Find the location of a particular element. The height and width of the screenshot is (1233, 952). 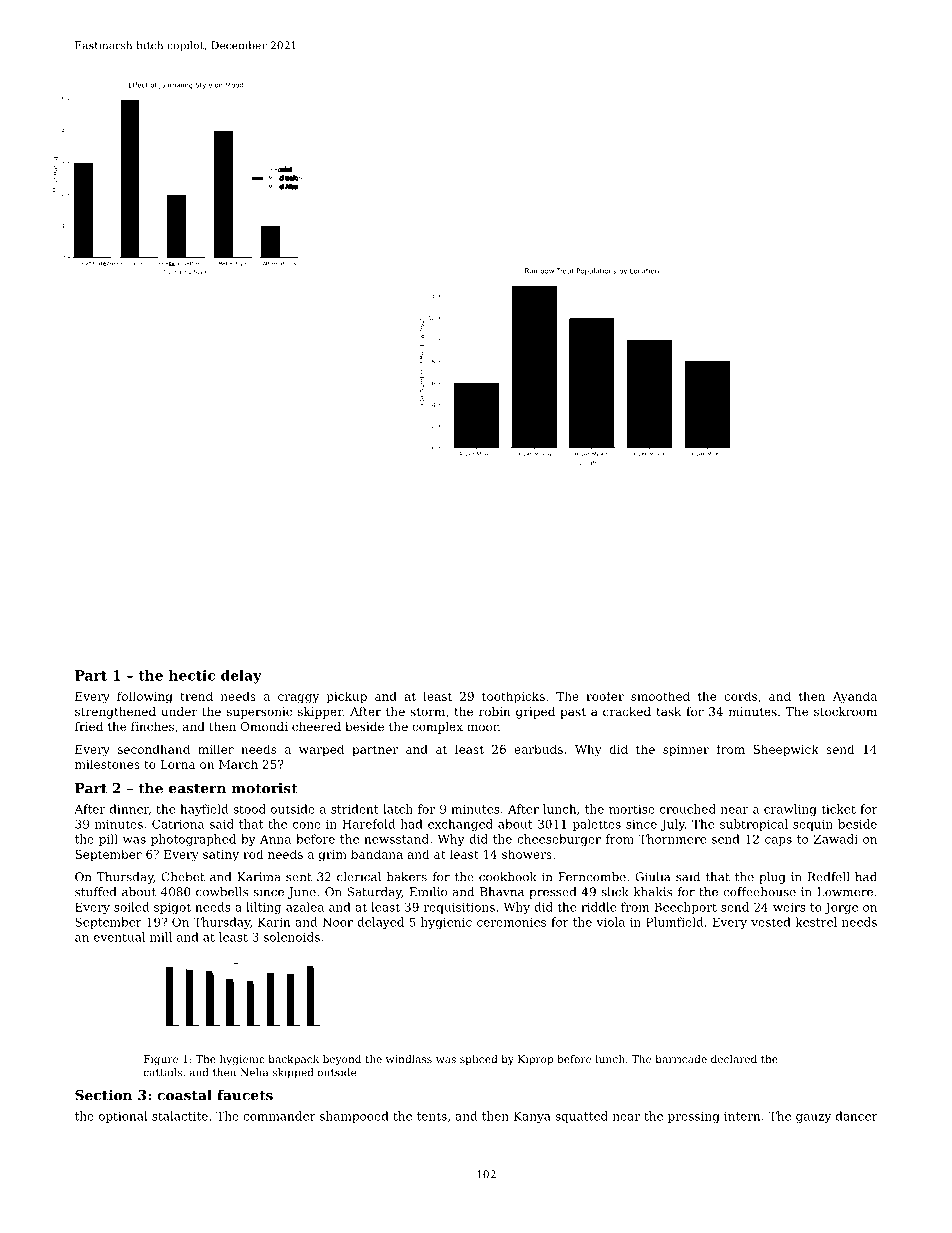

subtropical is located at coordinates (754, 825).
